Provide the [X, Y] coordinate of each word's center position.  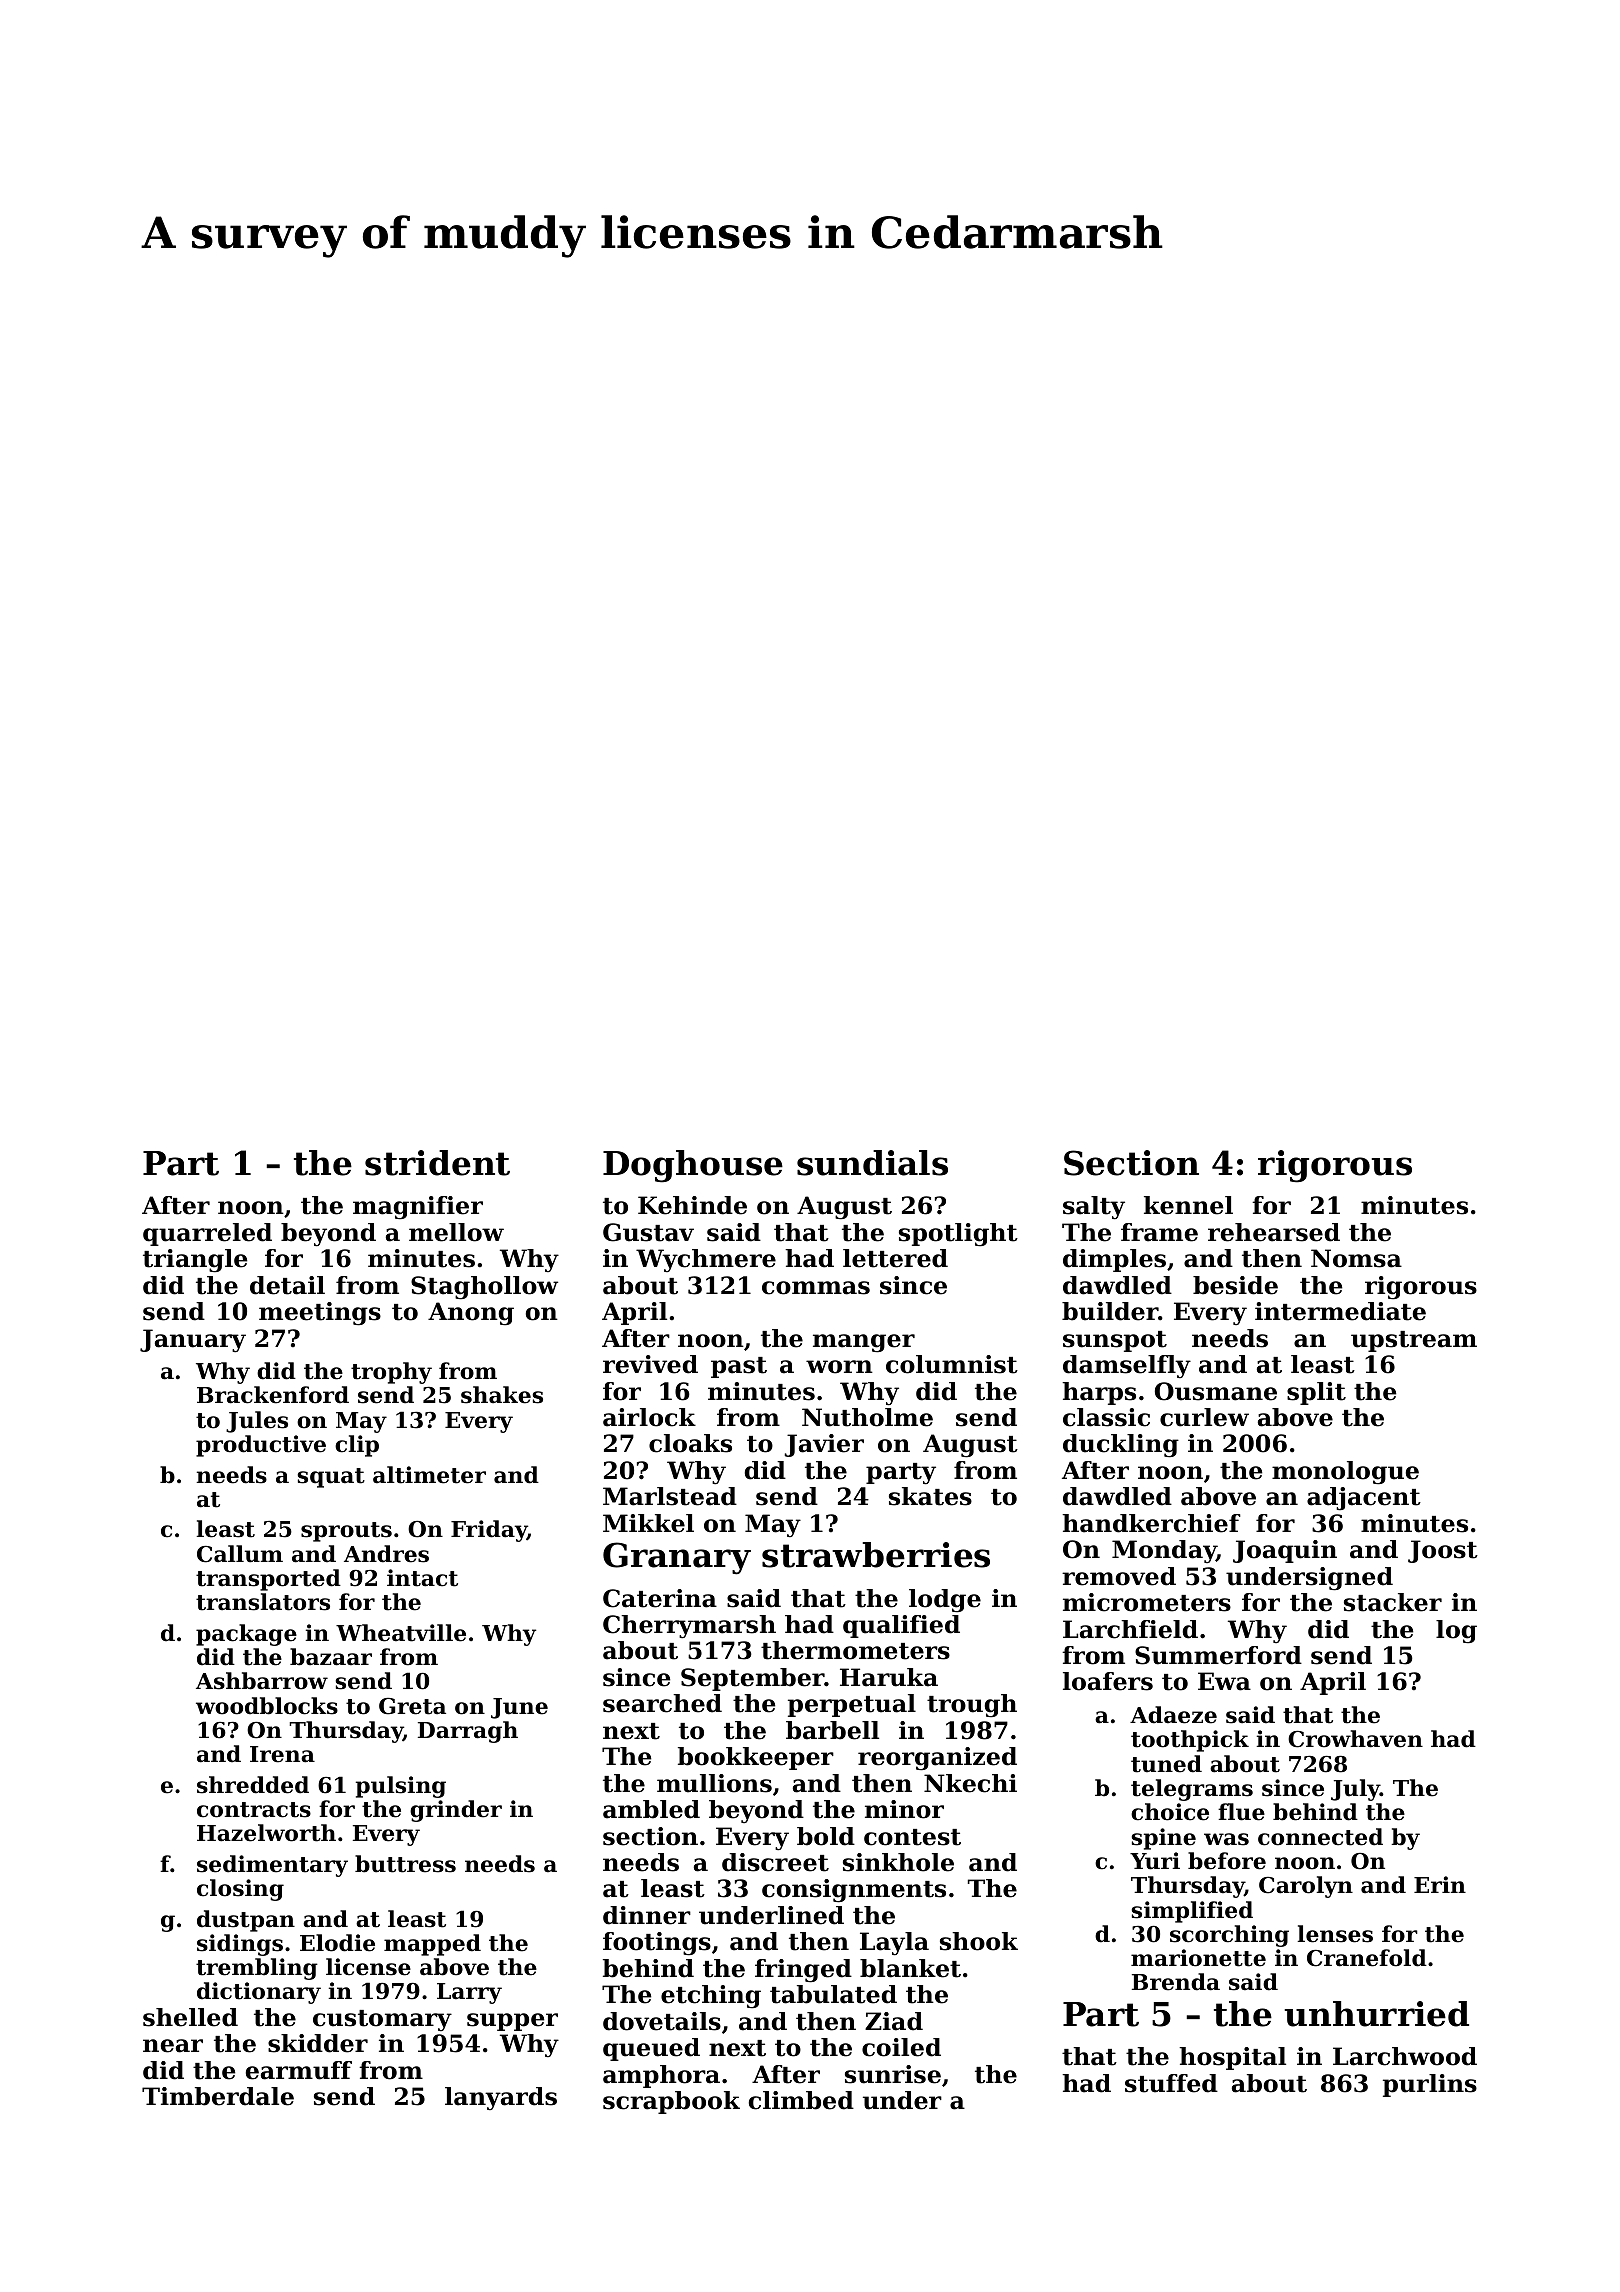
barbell [832, 1730]
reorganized [937, 1759]
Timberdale [218, 2096]
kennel [1188, 1205]
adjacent [1364, 1499]
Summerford [1218, 1655]
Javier [824, 1445]
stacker [1393, 1602]
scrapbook [671, 2102]
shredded [253, 1785]
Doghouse [693, 1166]
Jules [257, 1422]
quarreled [207, 1234]
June [519, 1708]
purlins [1430, 2085]
